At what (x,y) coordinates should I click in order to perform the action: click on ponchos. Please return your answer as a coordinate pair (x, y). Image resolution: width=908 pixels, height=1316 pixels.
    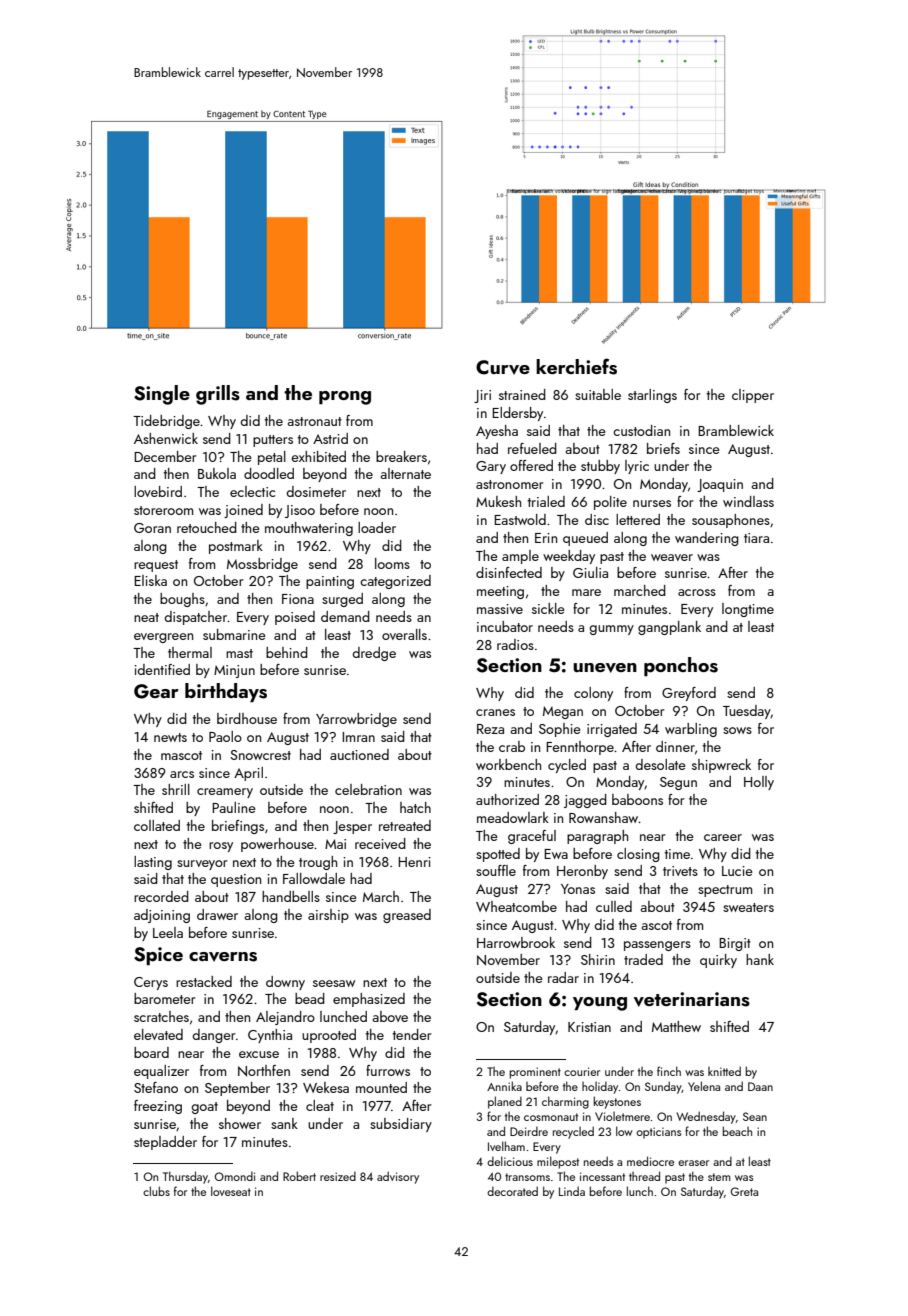
    Looking at the image, I should click on (681, 667).
